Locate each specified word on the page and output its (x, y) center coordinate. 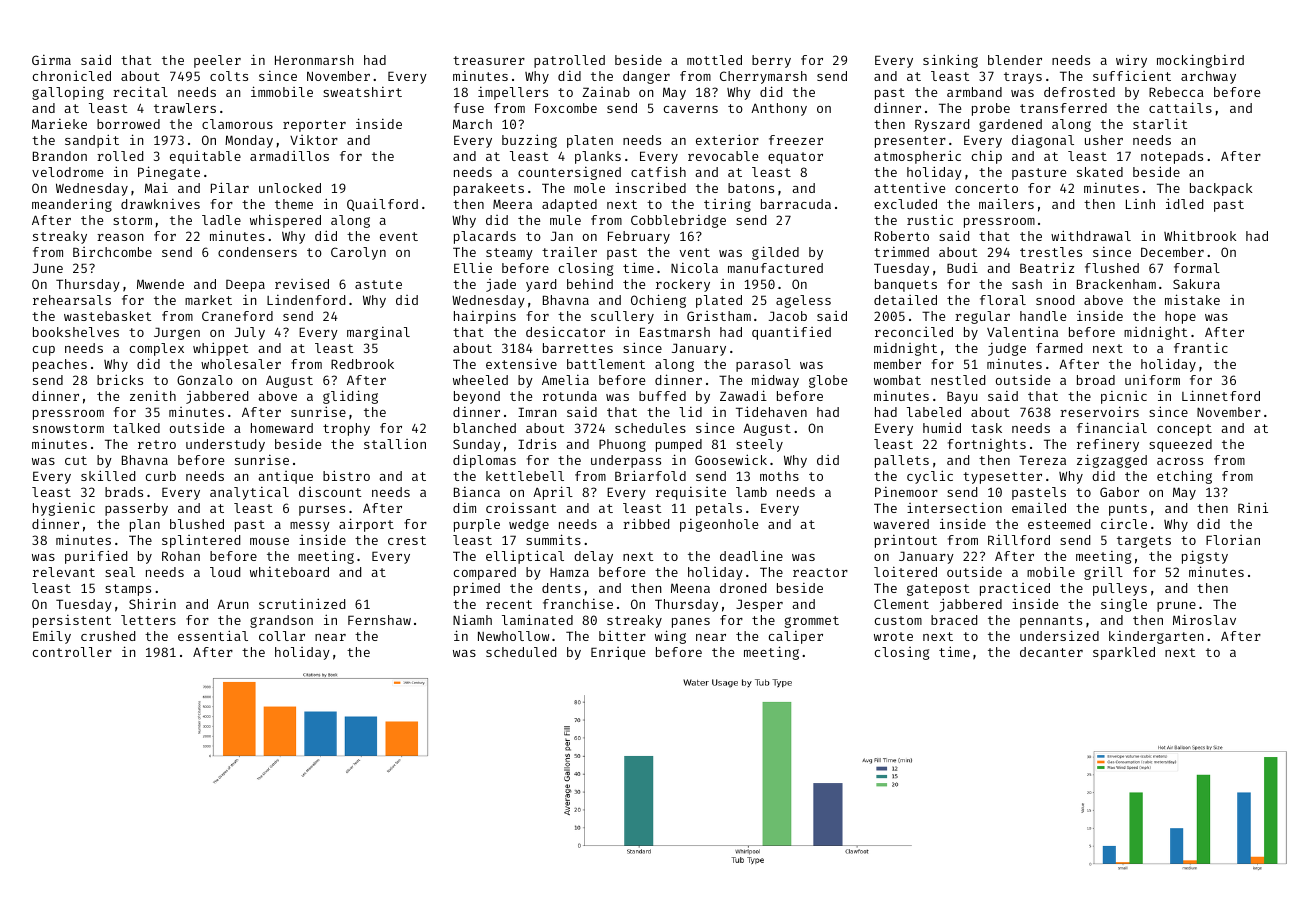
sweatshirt (362, 92)
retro (157, 444)
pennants (1051, 622)
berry (771, 61)
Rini (1253, 507)
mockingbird (1200, 61)
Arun (233, 604)
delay (593, 557)
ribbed (646, 523)
